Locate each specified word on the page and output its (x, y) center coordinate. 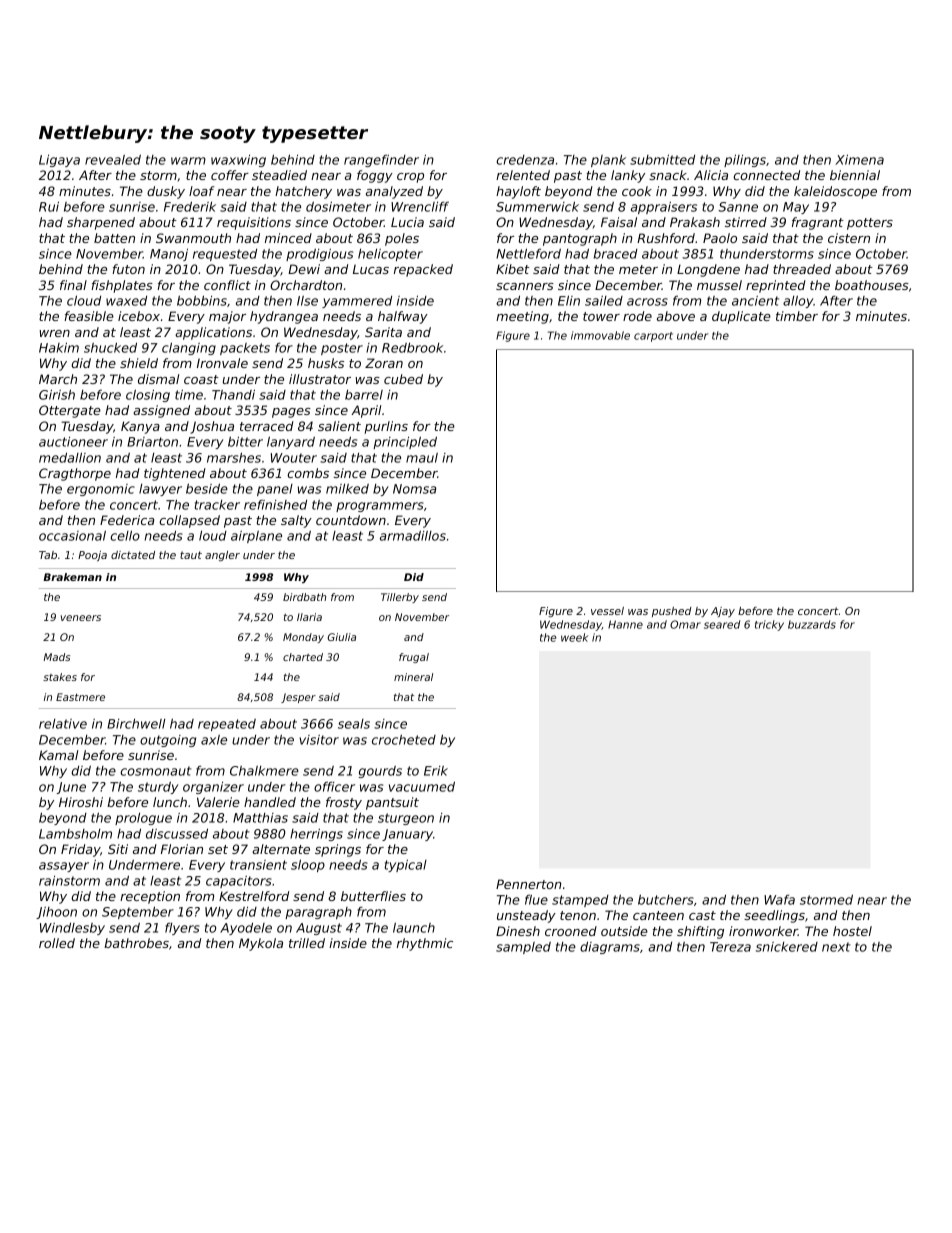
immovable (600, 335)
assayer (64, 867)
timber (797, 316)
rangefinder (381, 160)
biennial (855, 175)
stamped (580, 901)
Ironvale (222, 363)
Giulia (341, 637)
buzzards (812, 624)
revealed (113, 160)
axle (214, 740)
